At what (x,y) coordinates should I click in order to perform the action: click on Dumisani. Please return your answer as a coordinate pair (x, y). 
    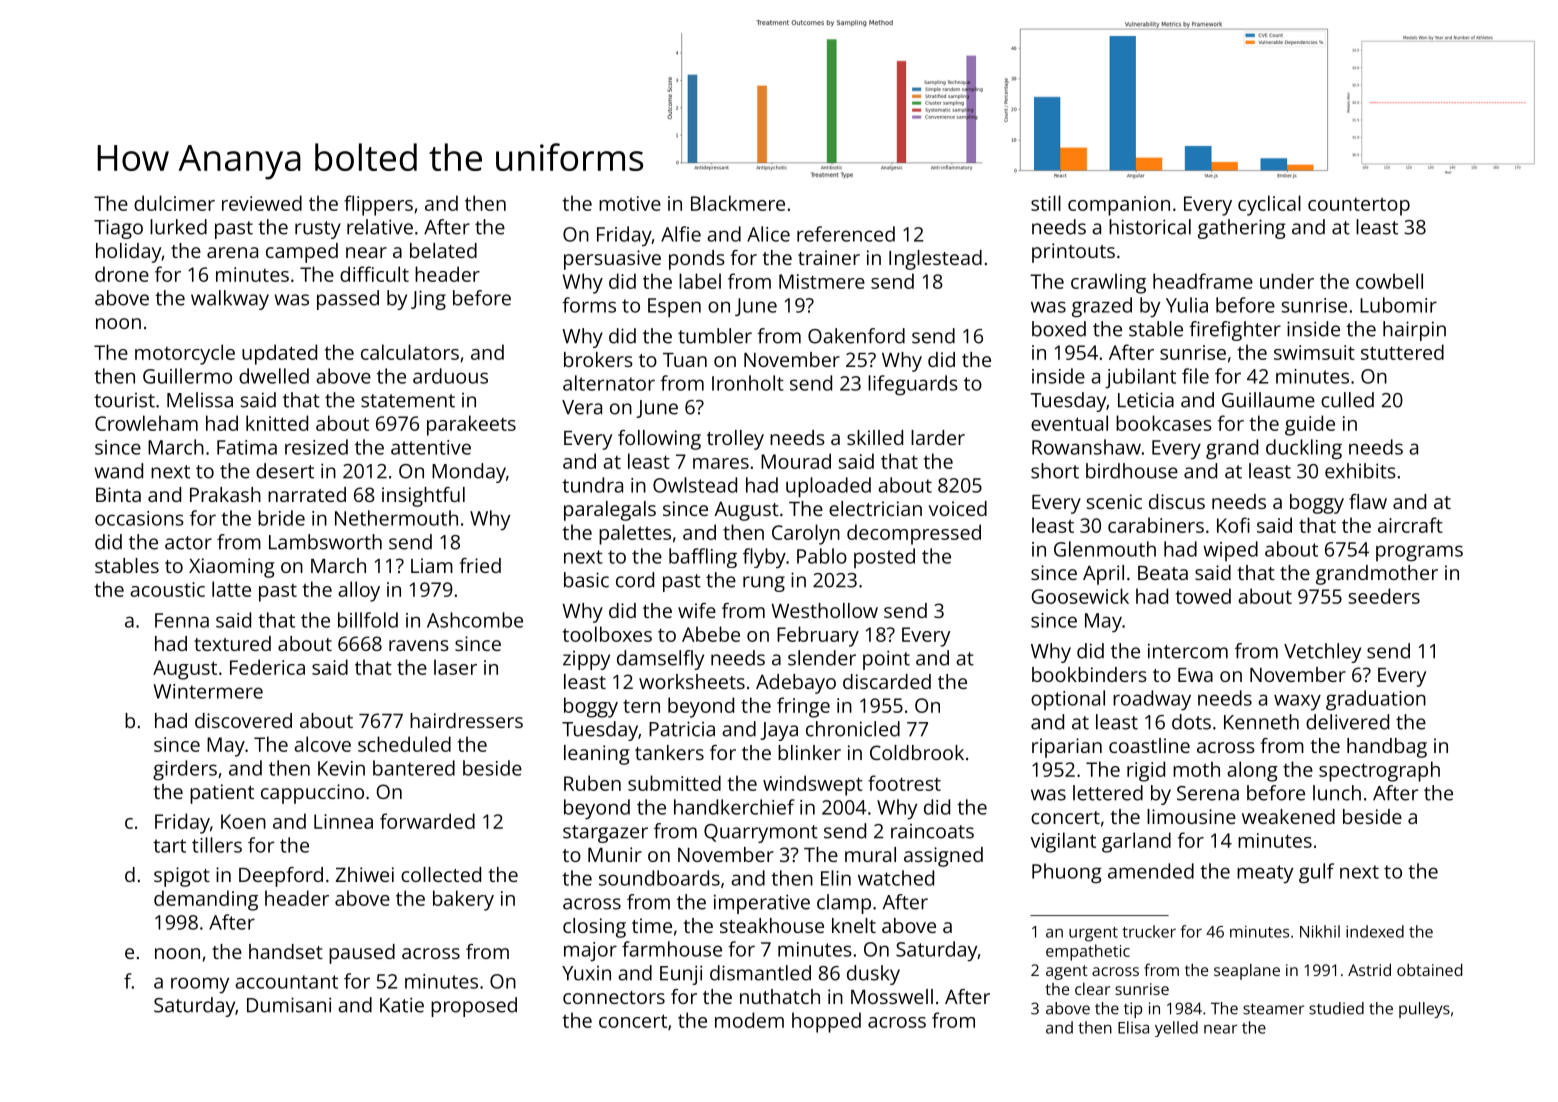
    Looking at the image, I should click on (289, 1005).
